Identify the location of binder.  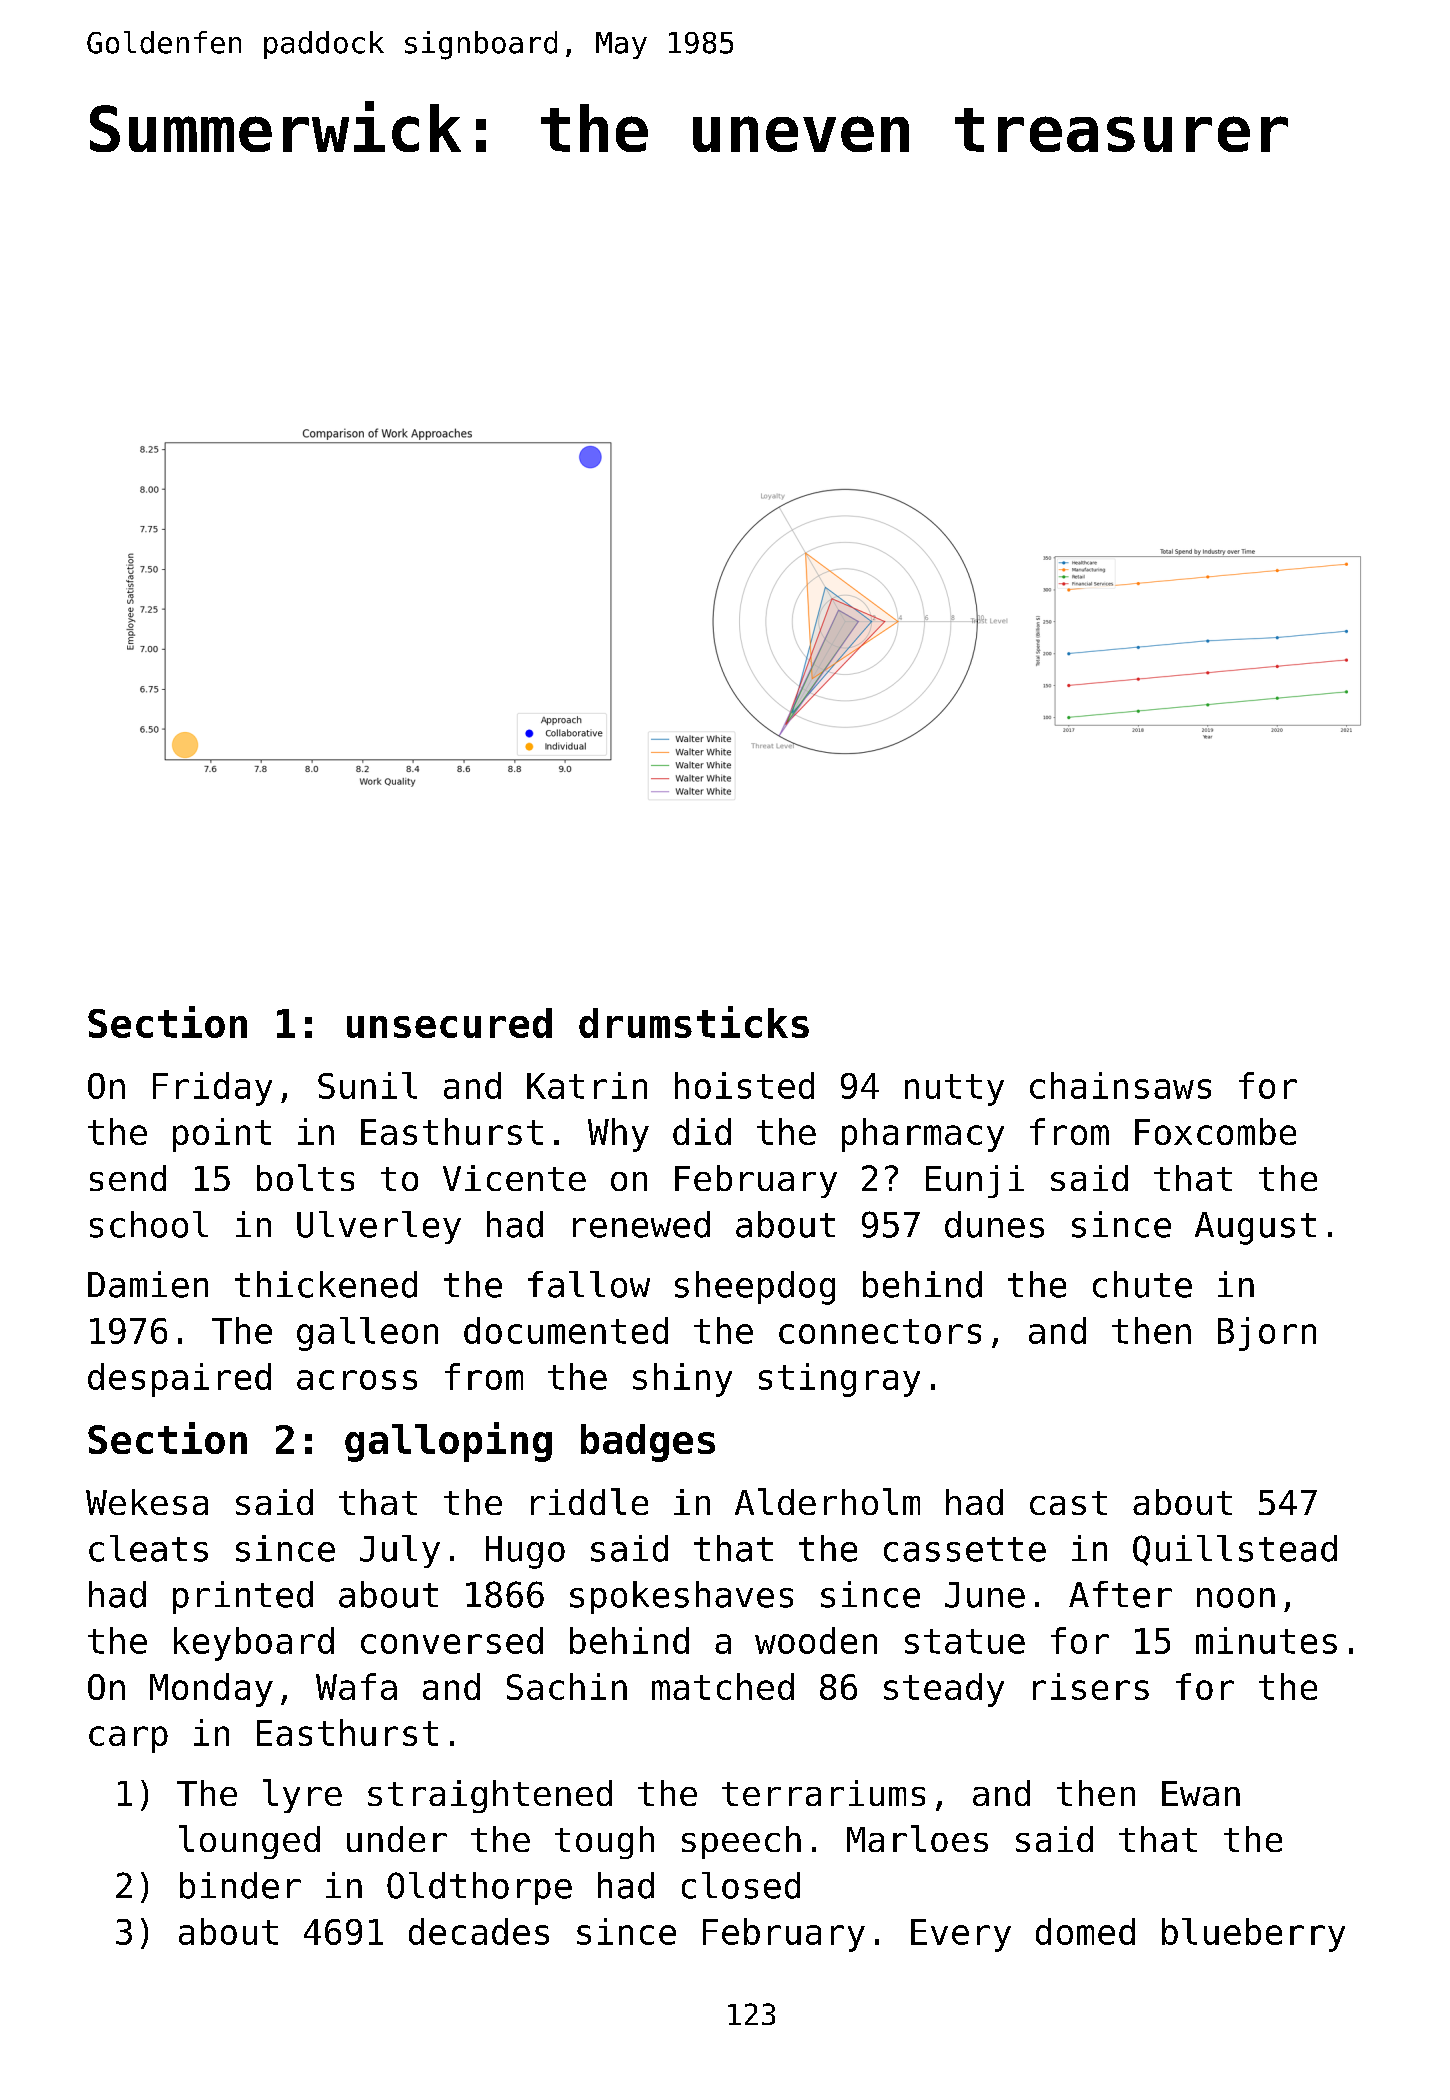
(240, 1885).
